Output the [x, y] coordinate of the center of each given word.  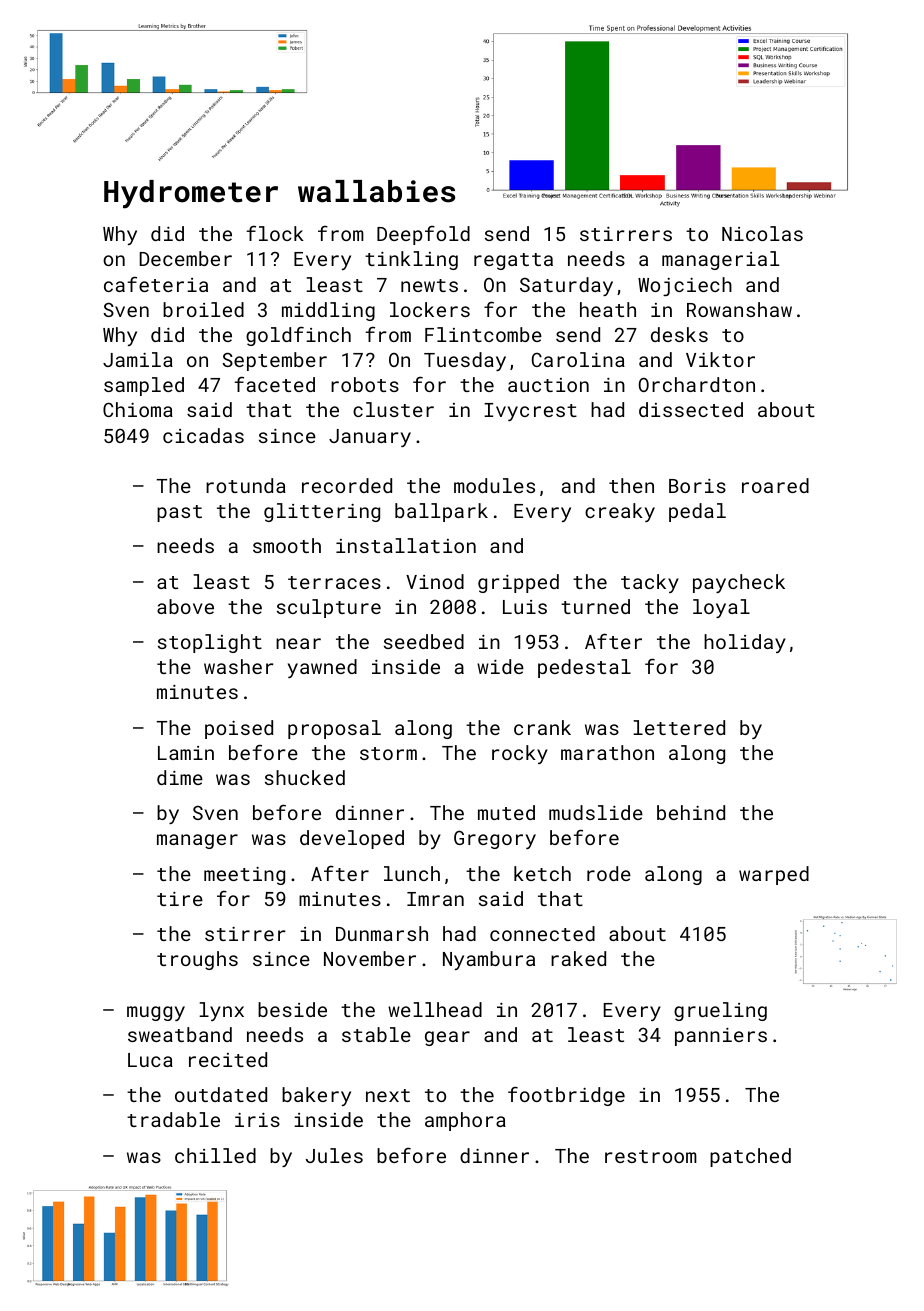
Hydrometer [191, 194]
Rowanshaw [739, 309]
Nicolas [762, 233]
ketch [542, 873]
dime [180, 777]
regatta [513, 261]
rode [609, 873]
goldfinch [298, 336]
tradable [173, 1119]
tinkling [411, 260]
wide [500, 666]
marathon [607, 752]
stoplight [210, 643]
